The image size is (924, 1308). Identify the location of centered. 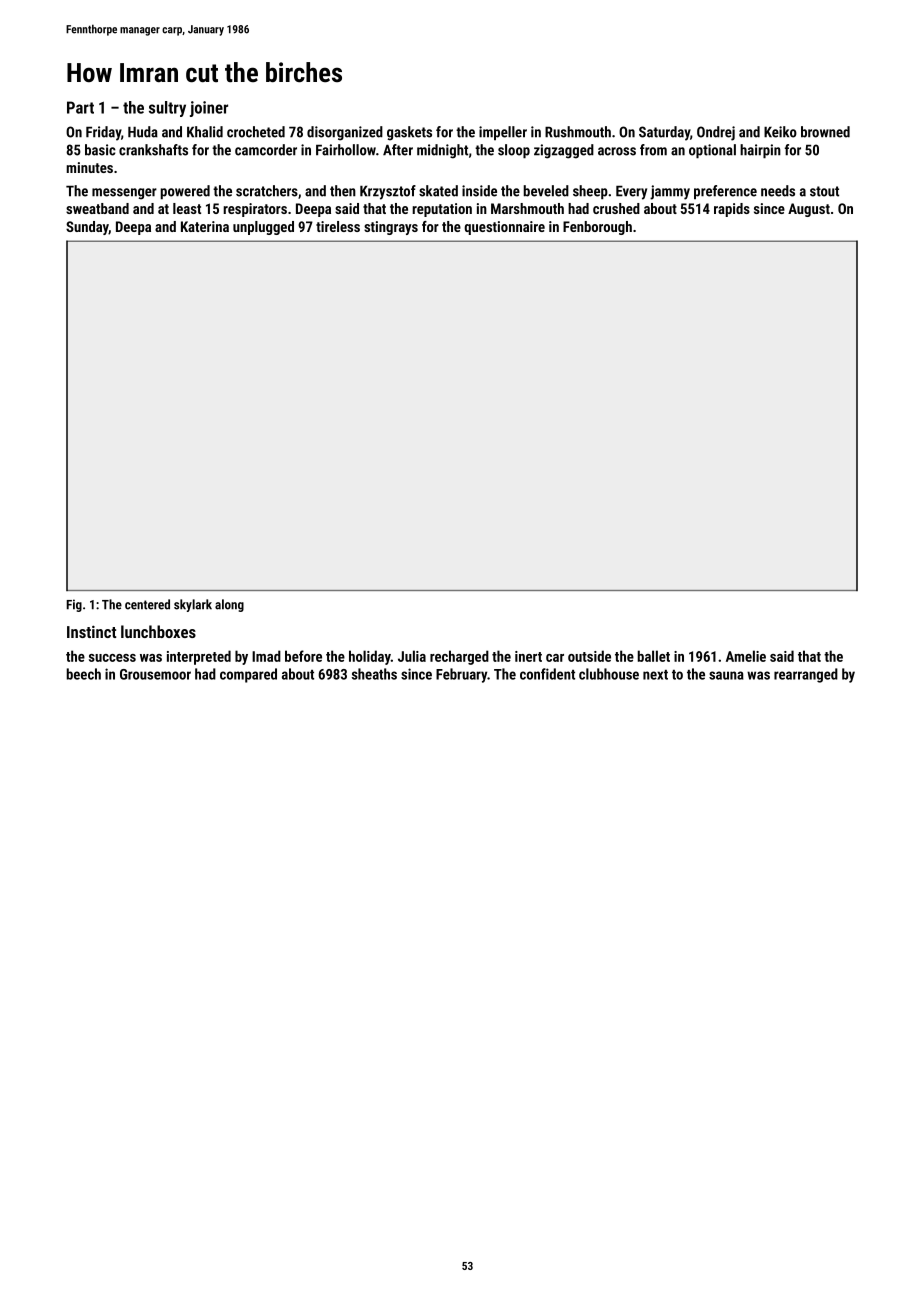
(147, 604).
